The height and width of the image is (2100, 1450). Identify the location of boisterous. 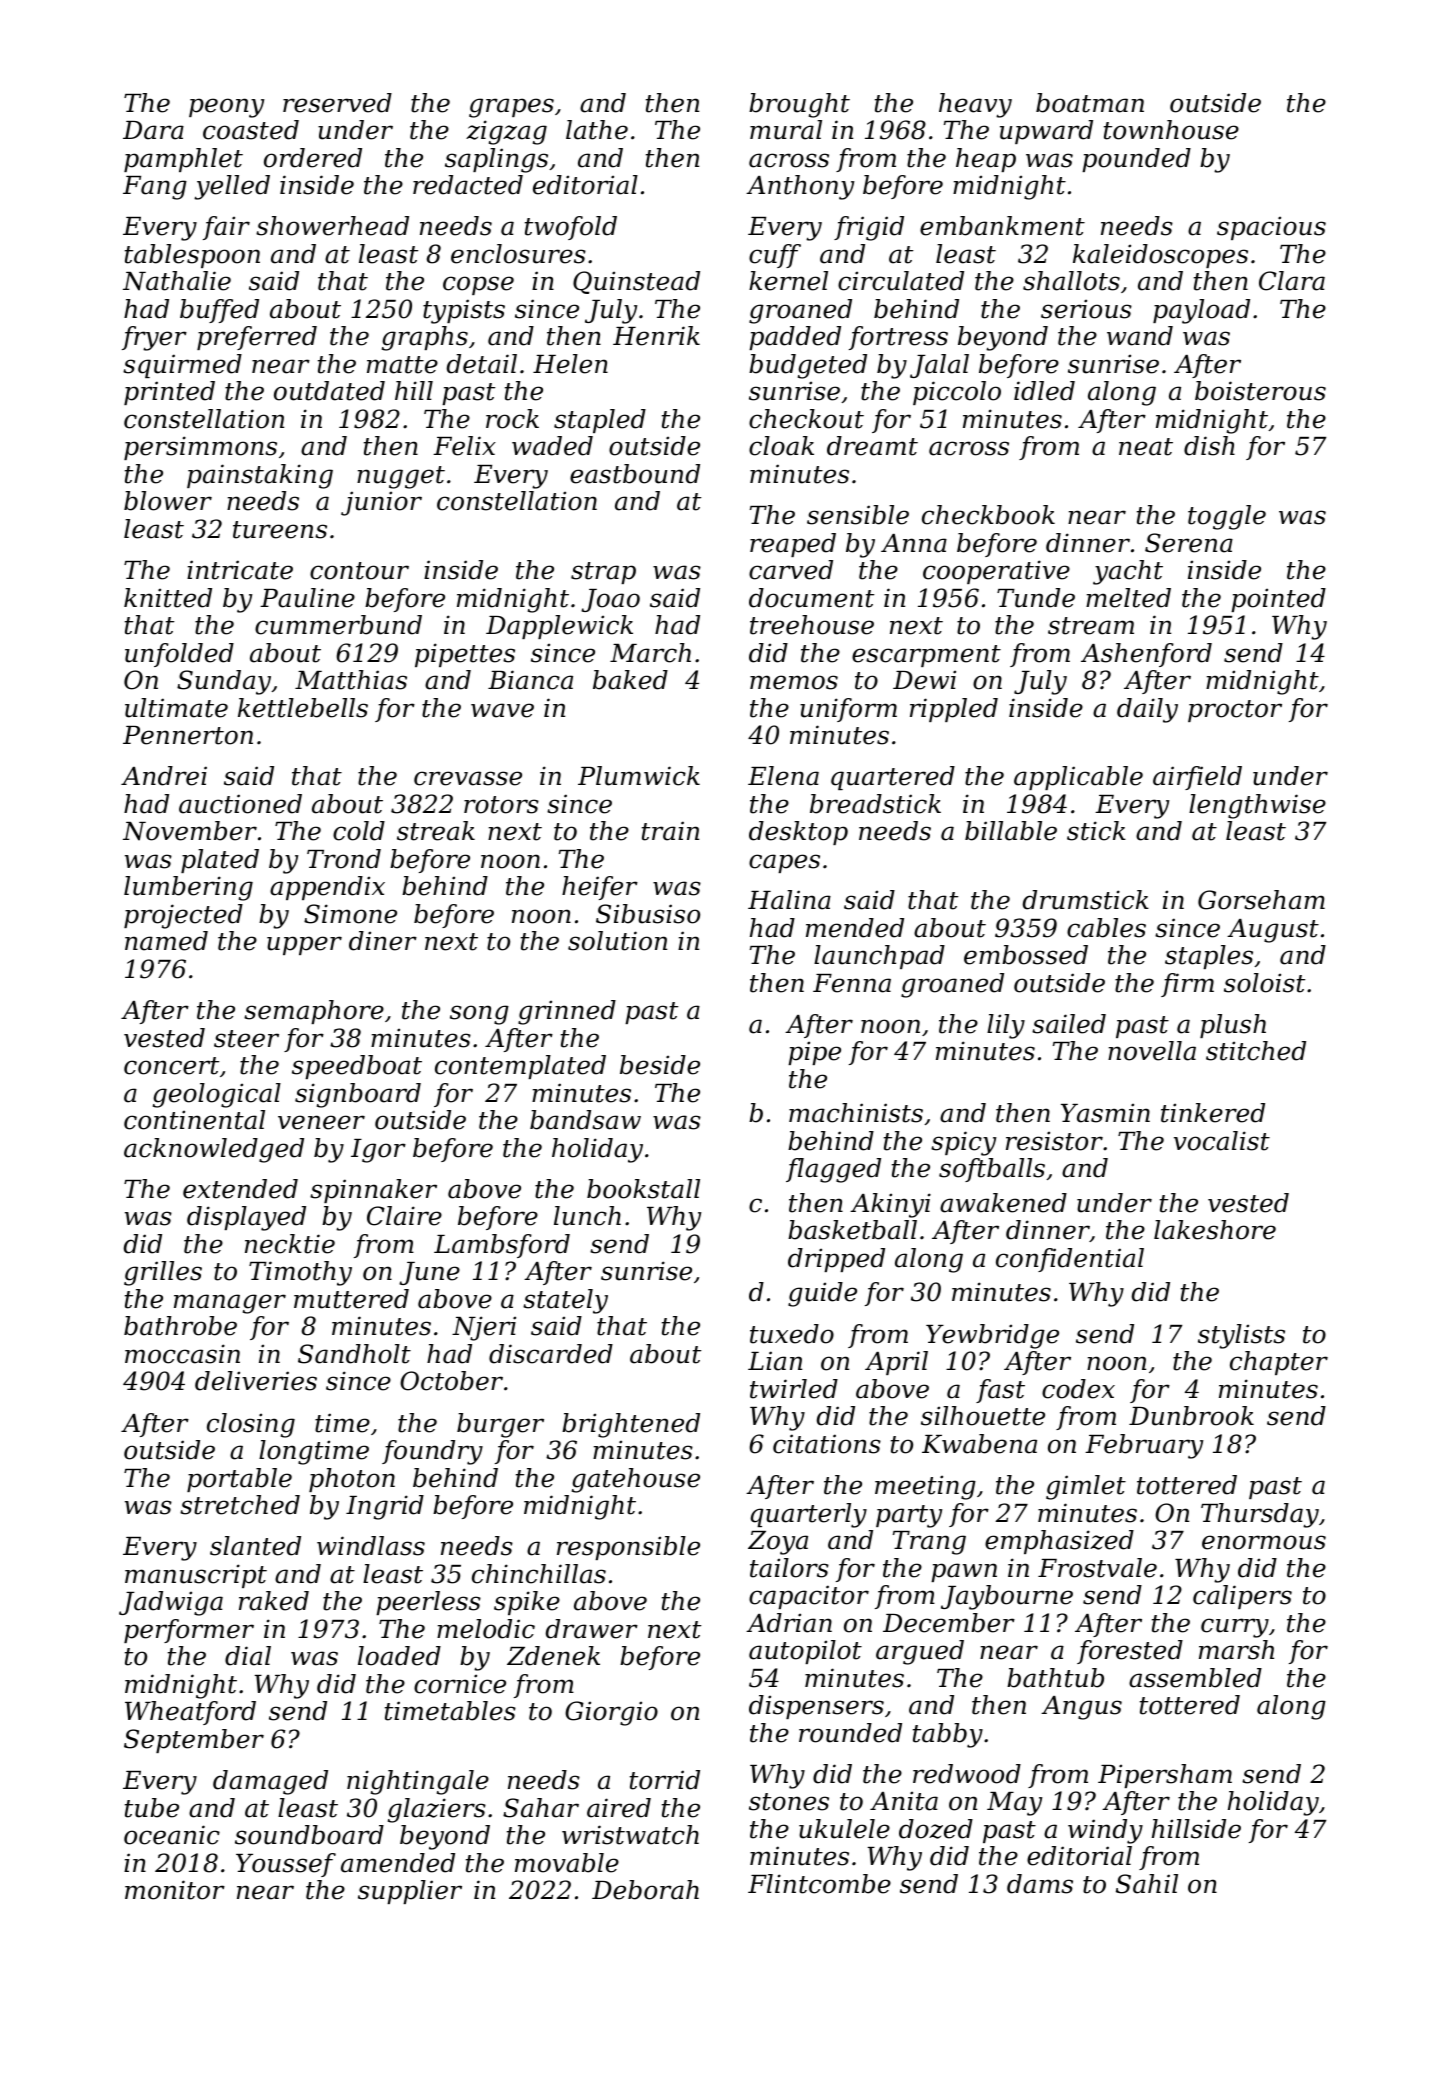
(1260, 391).
